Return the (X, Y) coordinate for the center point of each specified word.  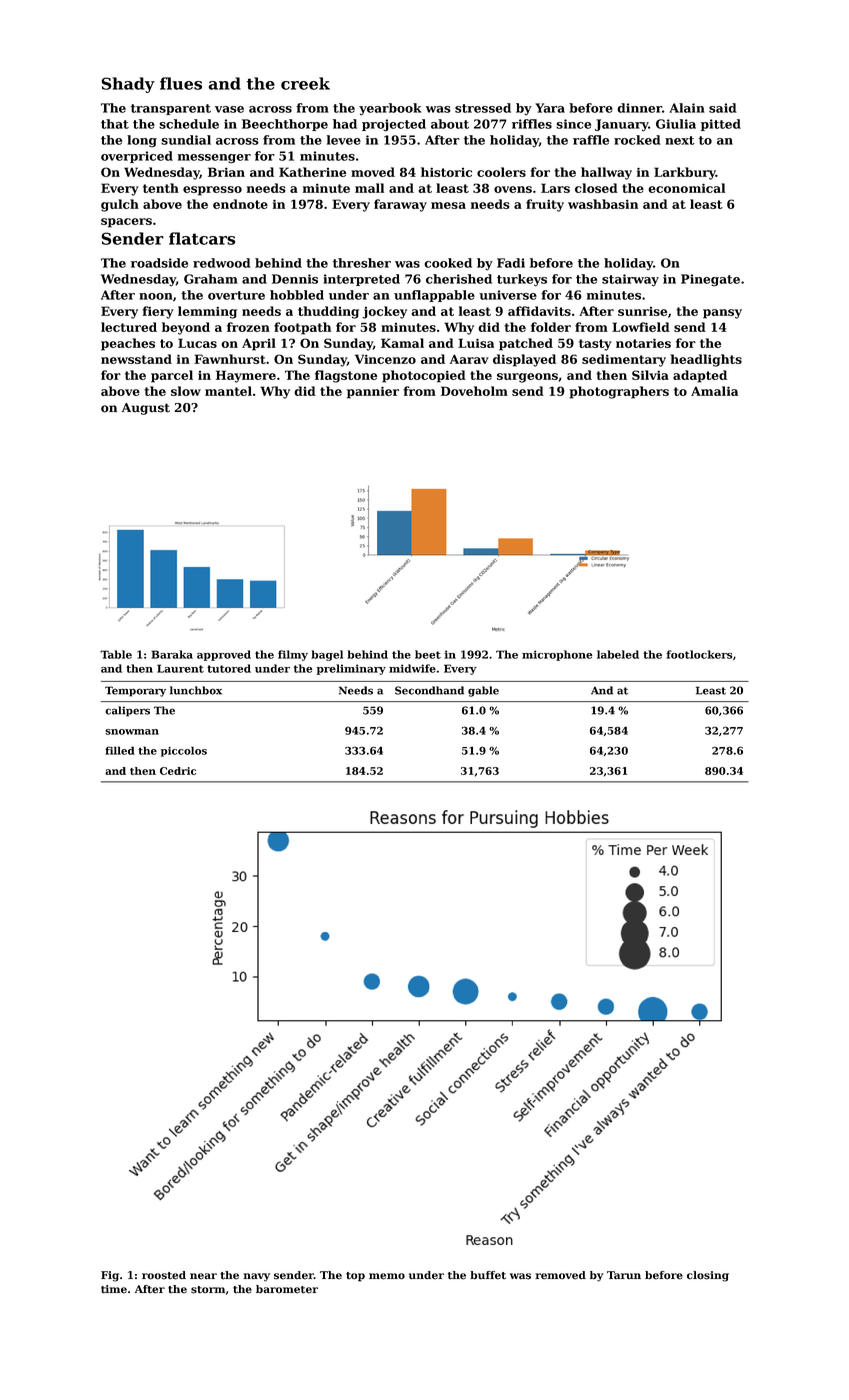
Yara (550, 108)
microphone (557, 655)
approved (224, 655)
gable (483, 691)
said (723, 108)
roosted (164, 1275)
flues (181, 83)
